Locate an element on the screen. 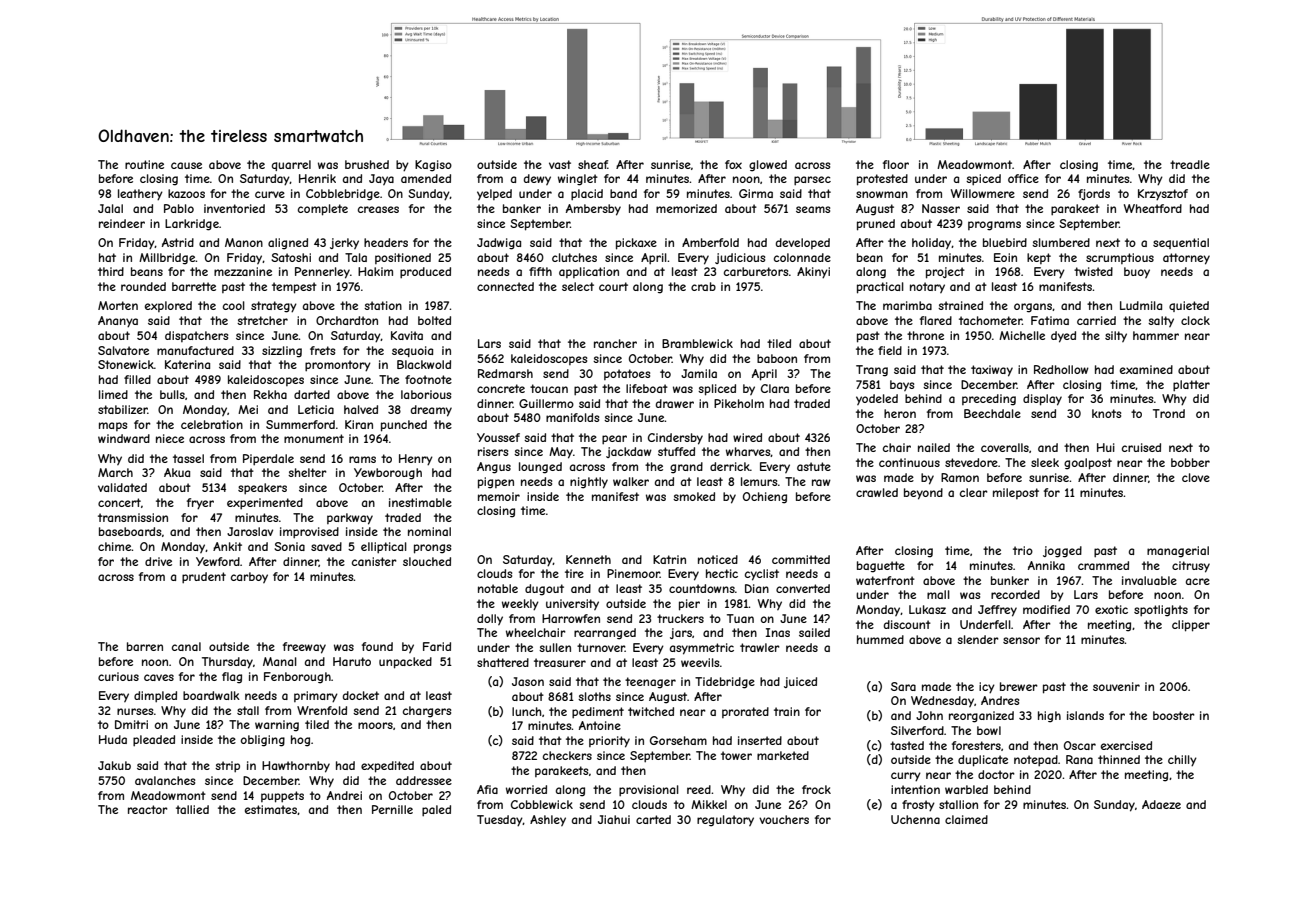 Image resolution: width=1308 pixels, height=924 pixels. spiced is located at coordinates (983, 180).
